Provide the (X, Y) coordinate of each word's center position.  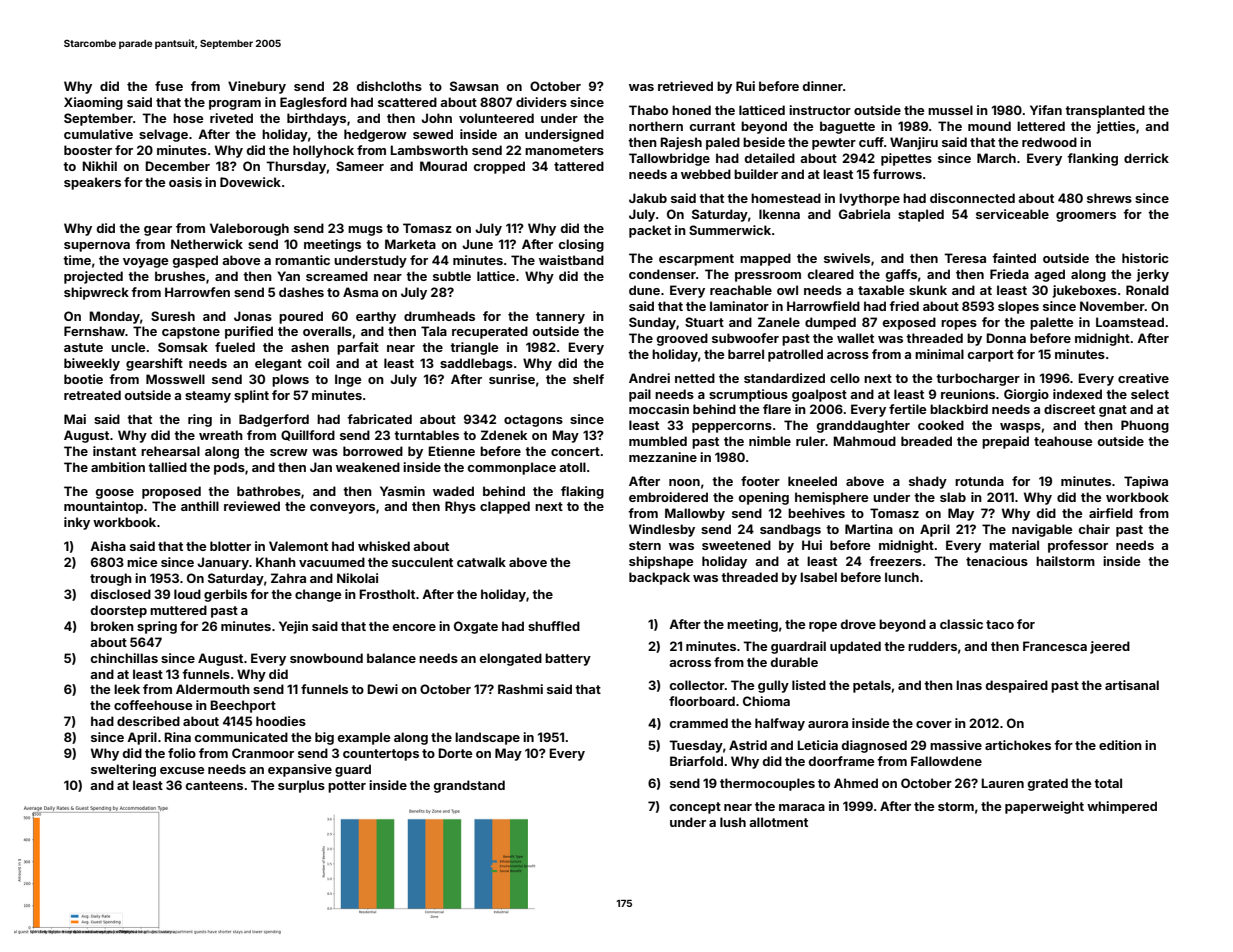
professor (1078, 546)
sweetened (736, 545)
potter (347, 787)
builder (756, 174)
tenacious (997, 561)
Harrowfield (823, 306)
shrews (1109, 198)
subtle (452, 276)
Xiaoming (93, 103)
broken (112, 626)
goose (115, 494)
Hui (812, 545)
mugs (365, 231)
